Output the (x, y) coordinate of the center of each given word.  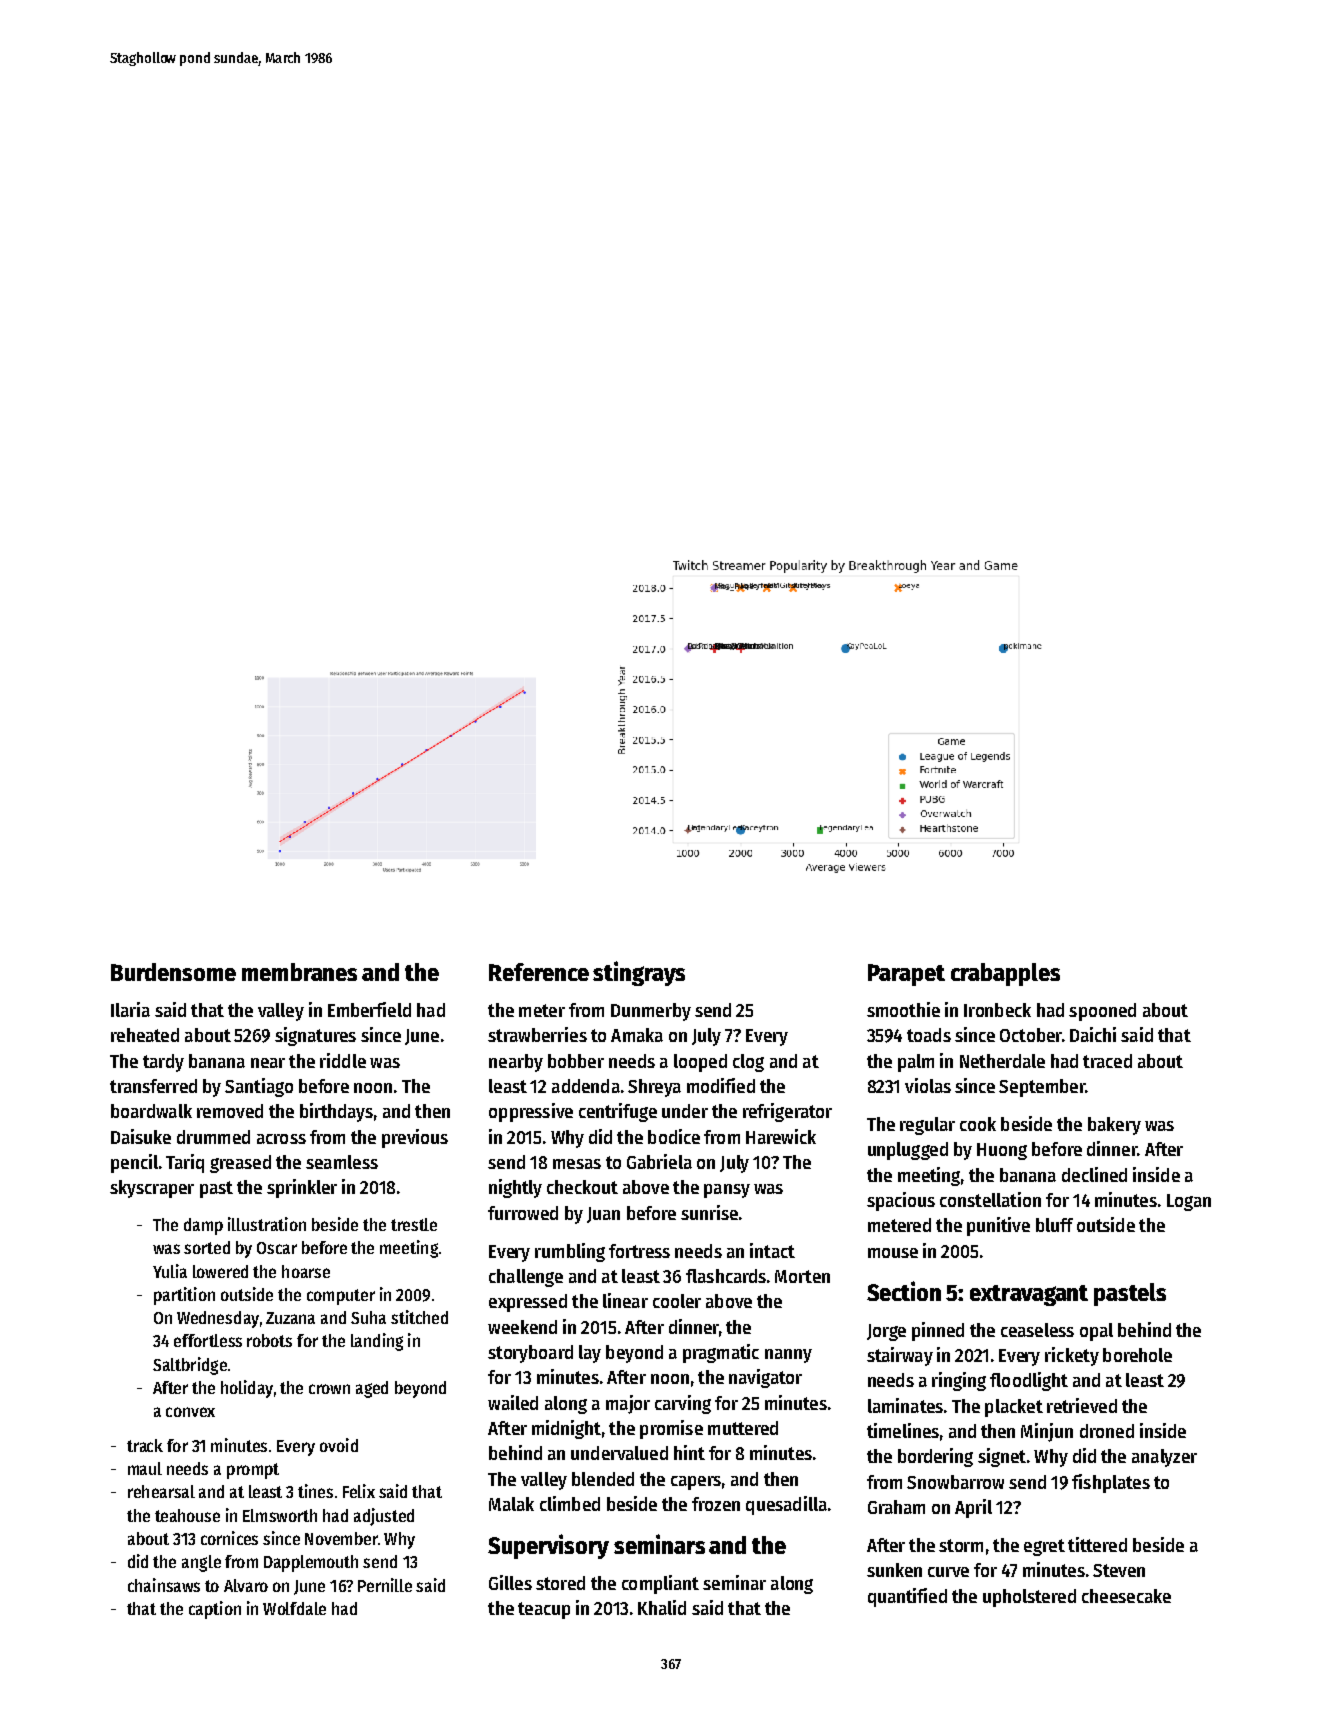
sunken (894, 1570)
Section (904, 1291)
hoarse (306, 1271)
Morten (802, 1276)
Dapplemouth (311, 1563)
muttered (743, 1428)
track (145, 1445)
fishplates (1111, 1483)
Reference (539, 972)
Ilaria (130, 1009)
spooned (1102, 1012)
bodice (674, 1136)
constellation (990, 1199)
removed (230, 1111)
